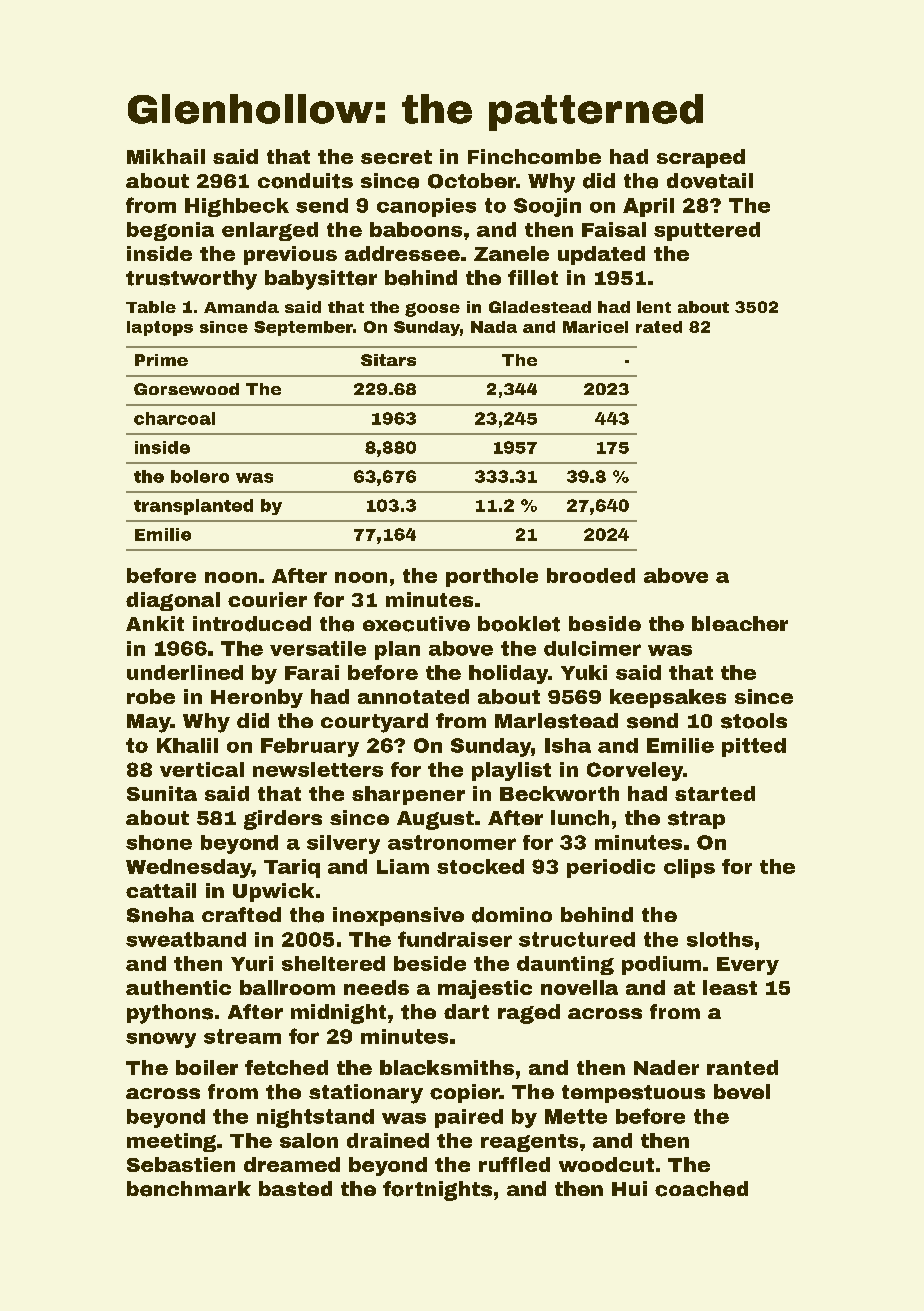  What do you see at coordinates (408, 795) in the image?
I see `sharpener` at bounding box center [408, 795].
